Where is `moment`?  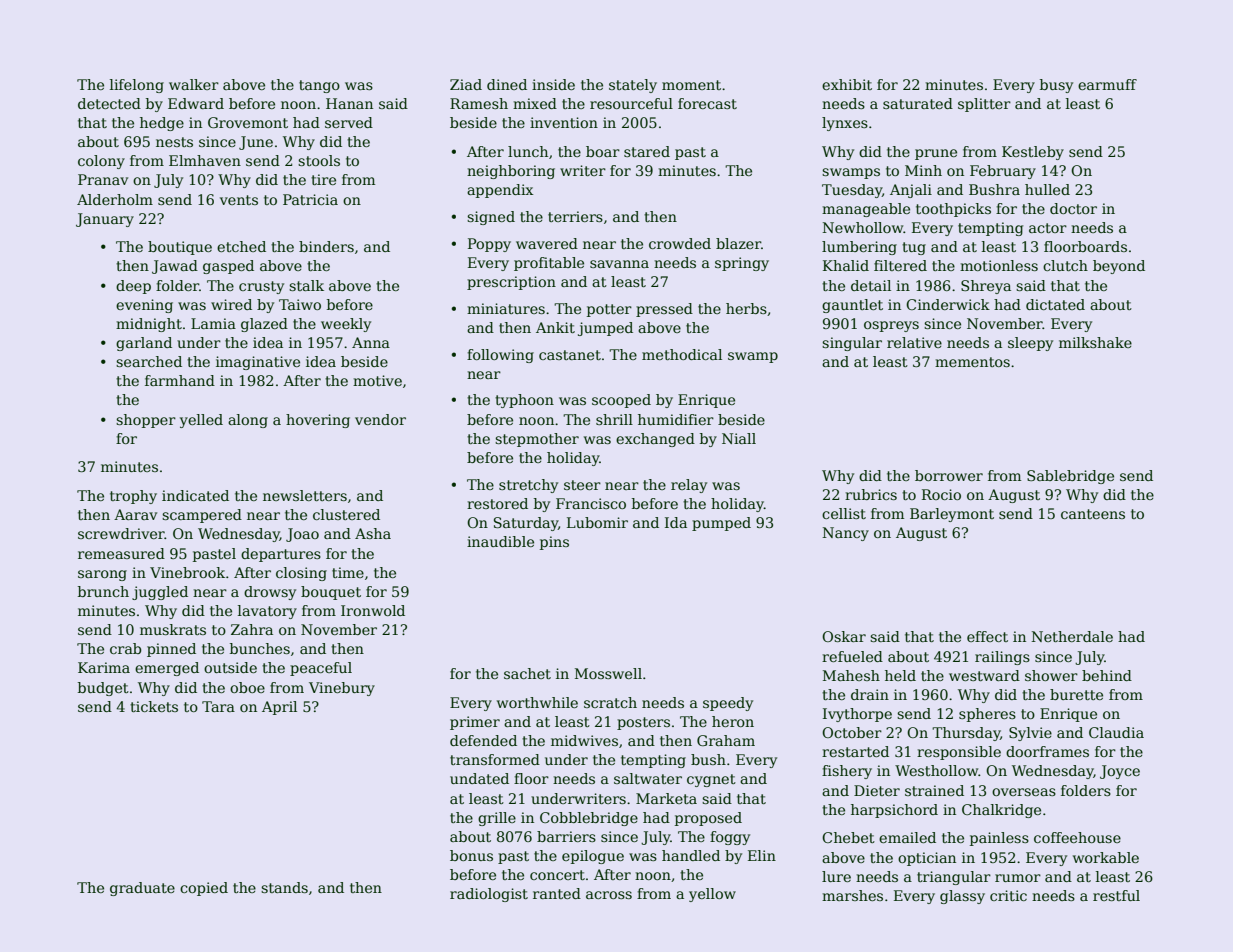 moment is located at coordinates (691, 85).
